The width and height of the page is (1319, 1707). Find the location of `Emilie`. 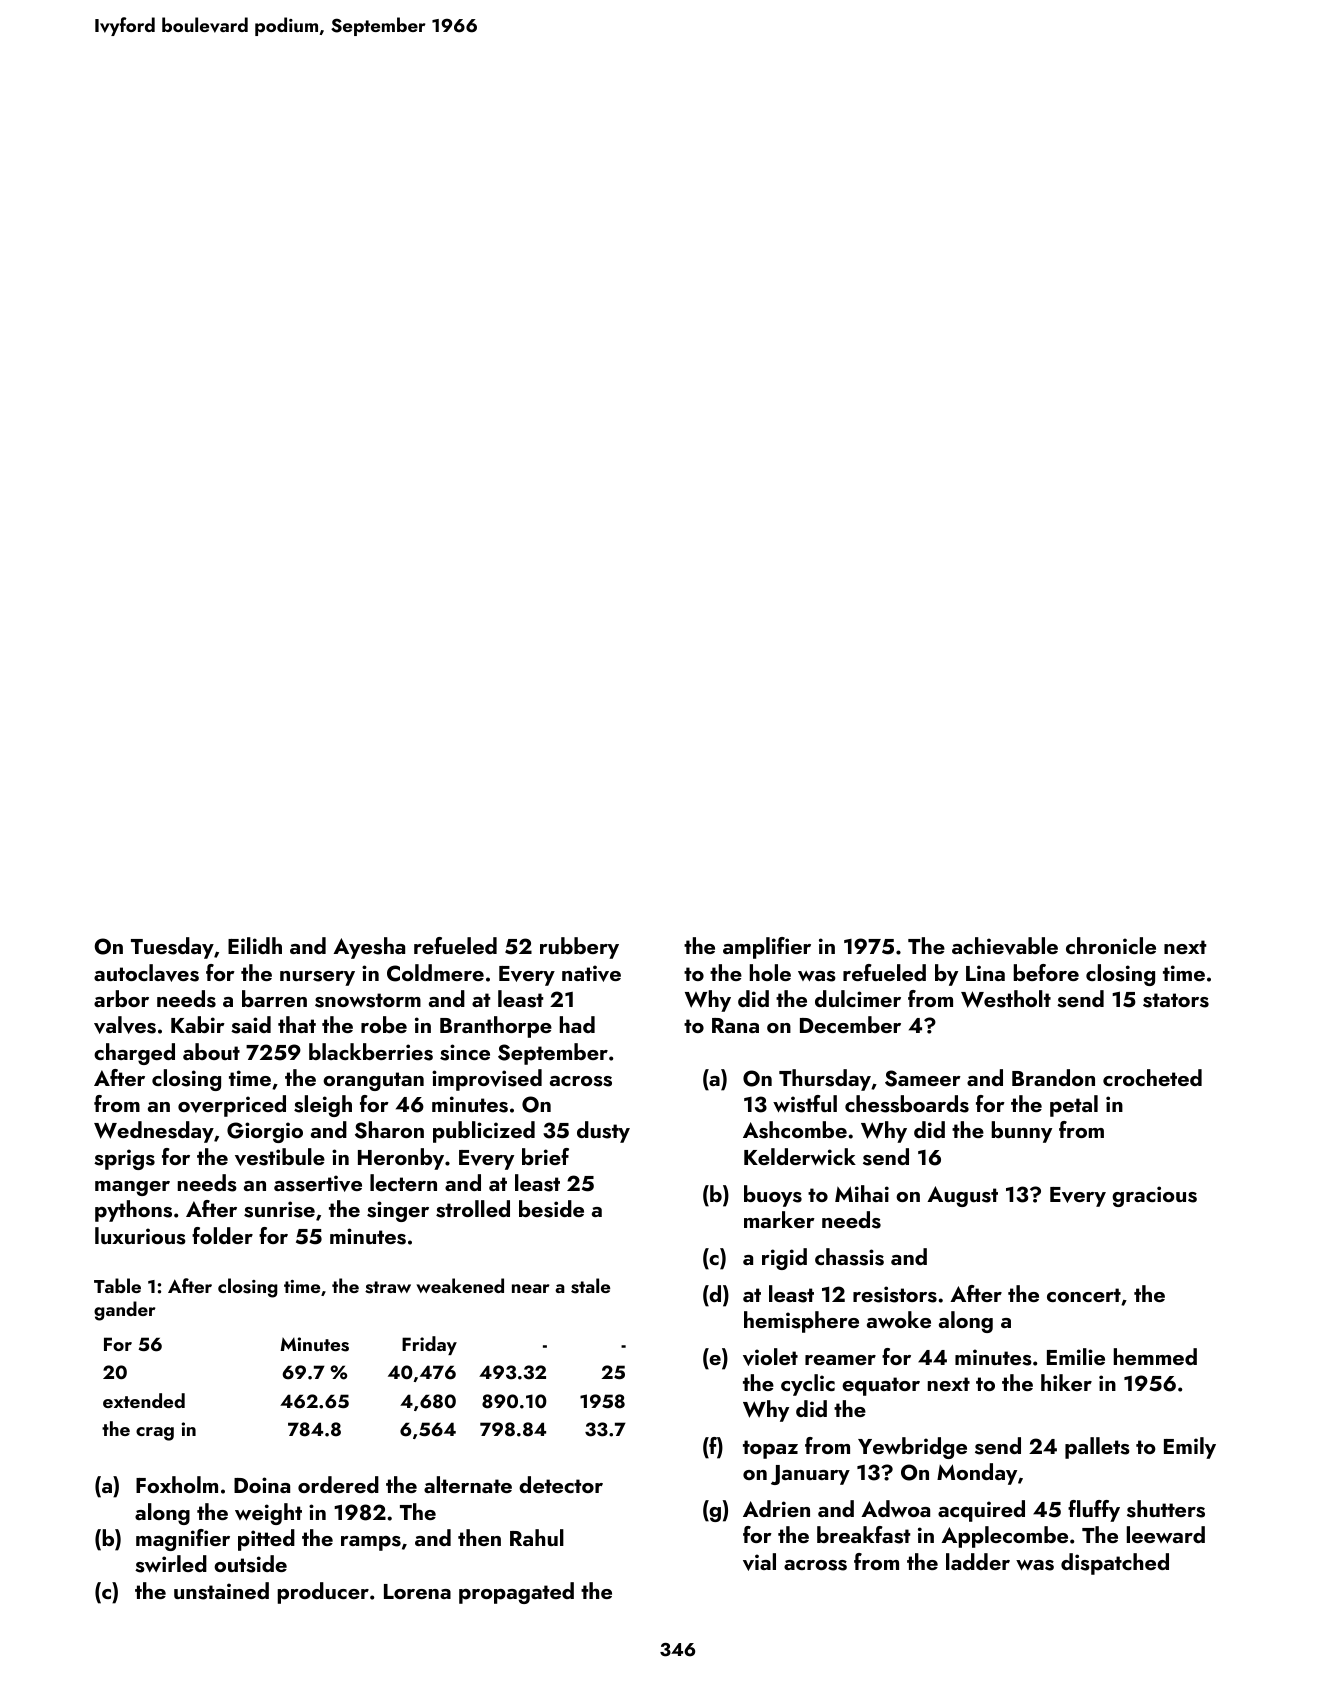

Emilie is located at coordinates (1076, 1356).
